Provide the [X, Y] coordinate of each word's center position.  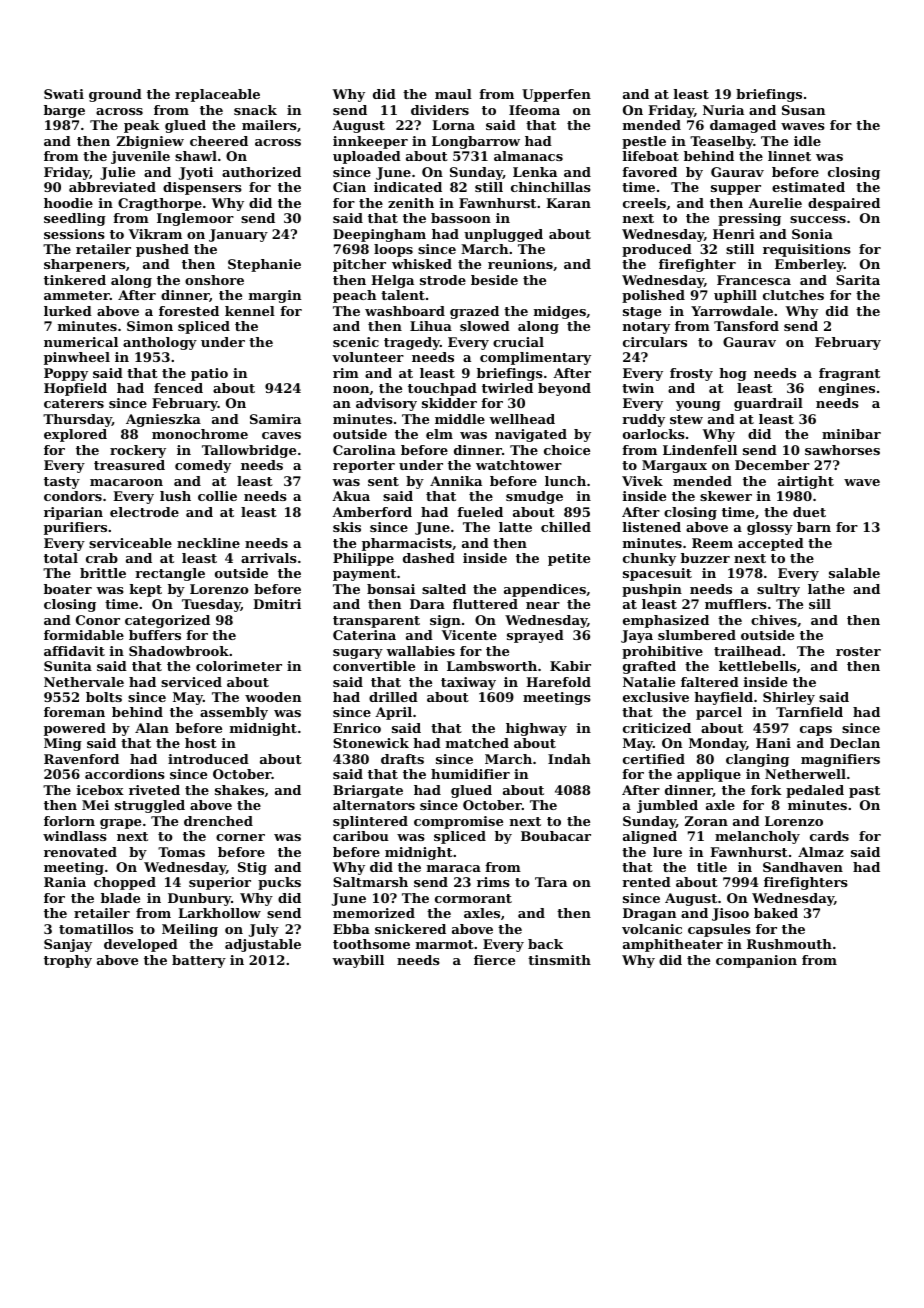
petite [569, 559]
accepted [771, 544]
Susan [803, 110]
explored [75, 435]
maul [453, 94]
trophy [68, 961]
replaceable [217, 95]
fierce [494, 960]
